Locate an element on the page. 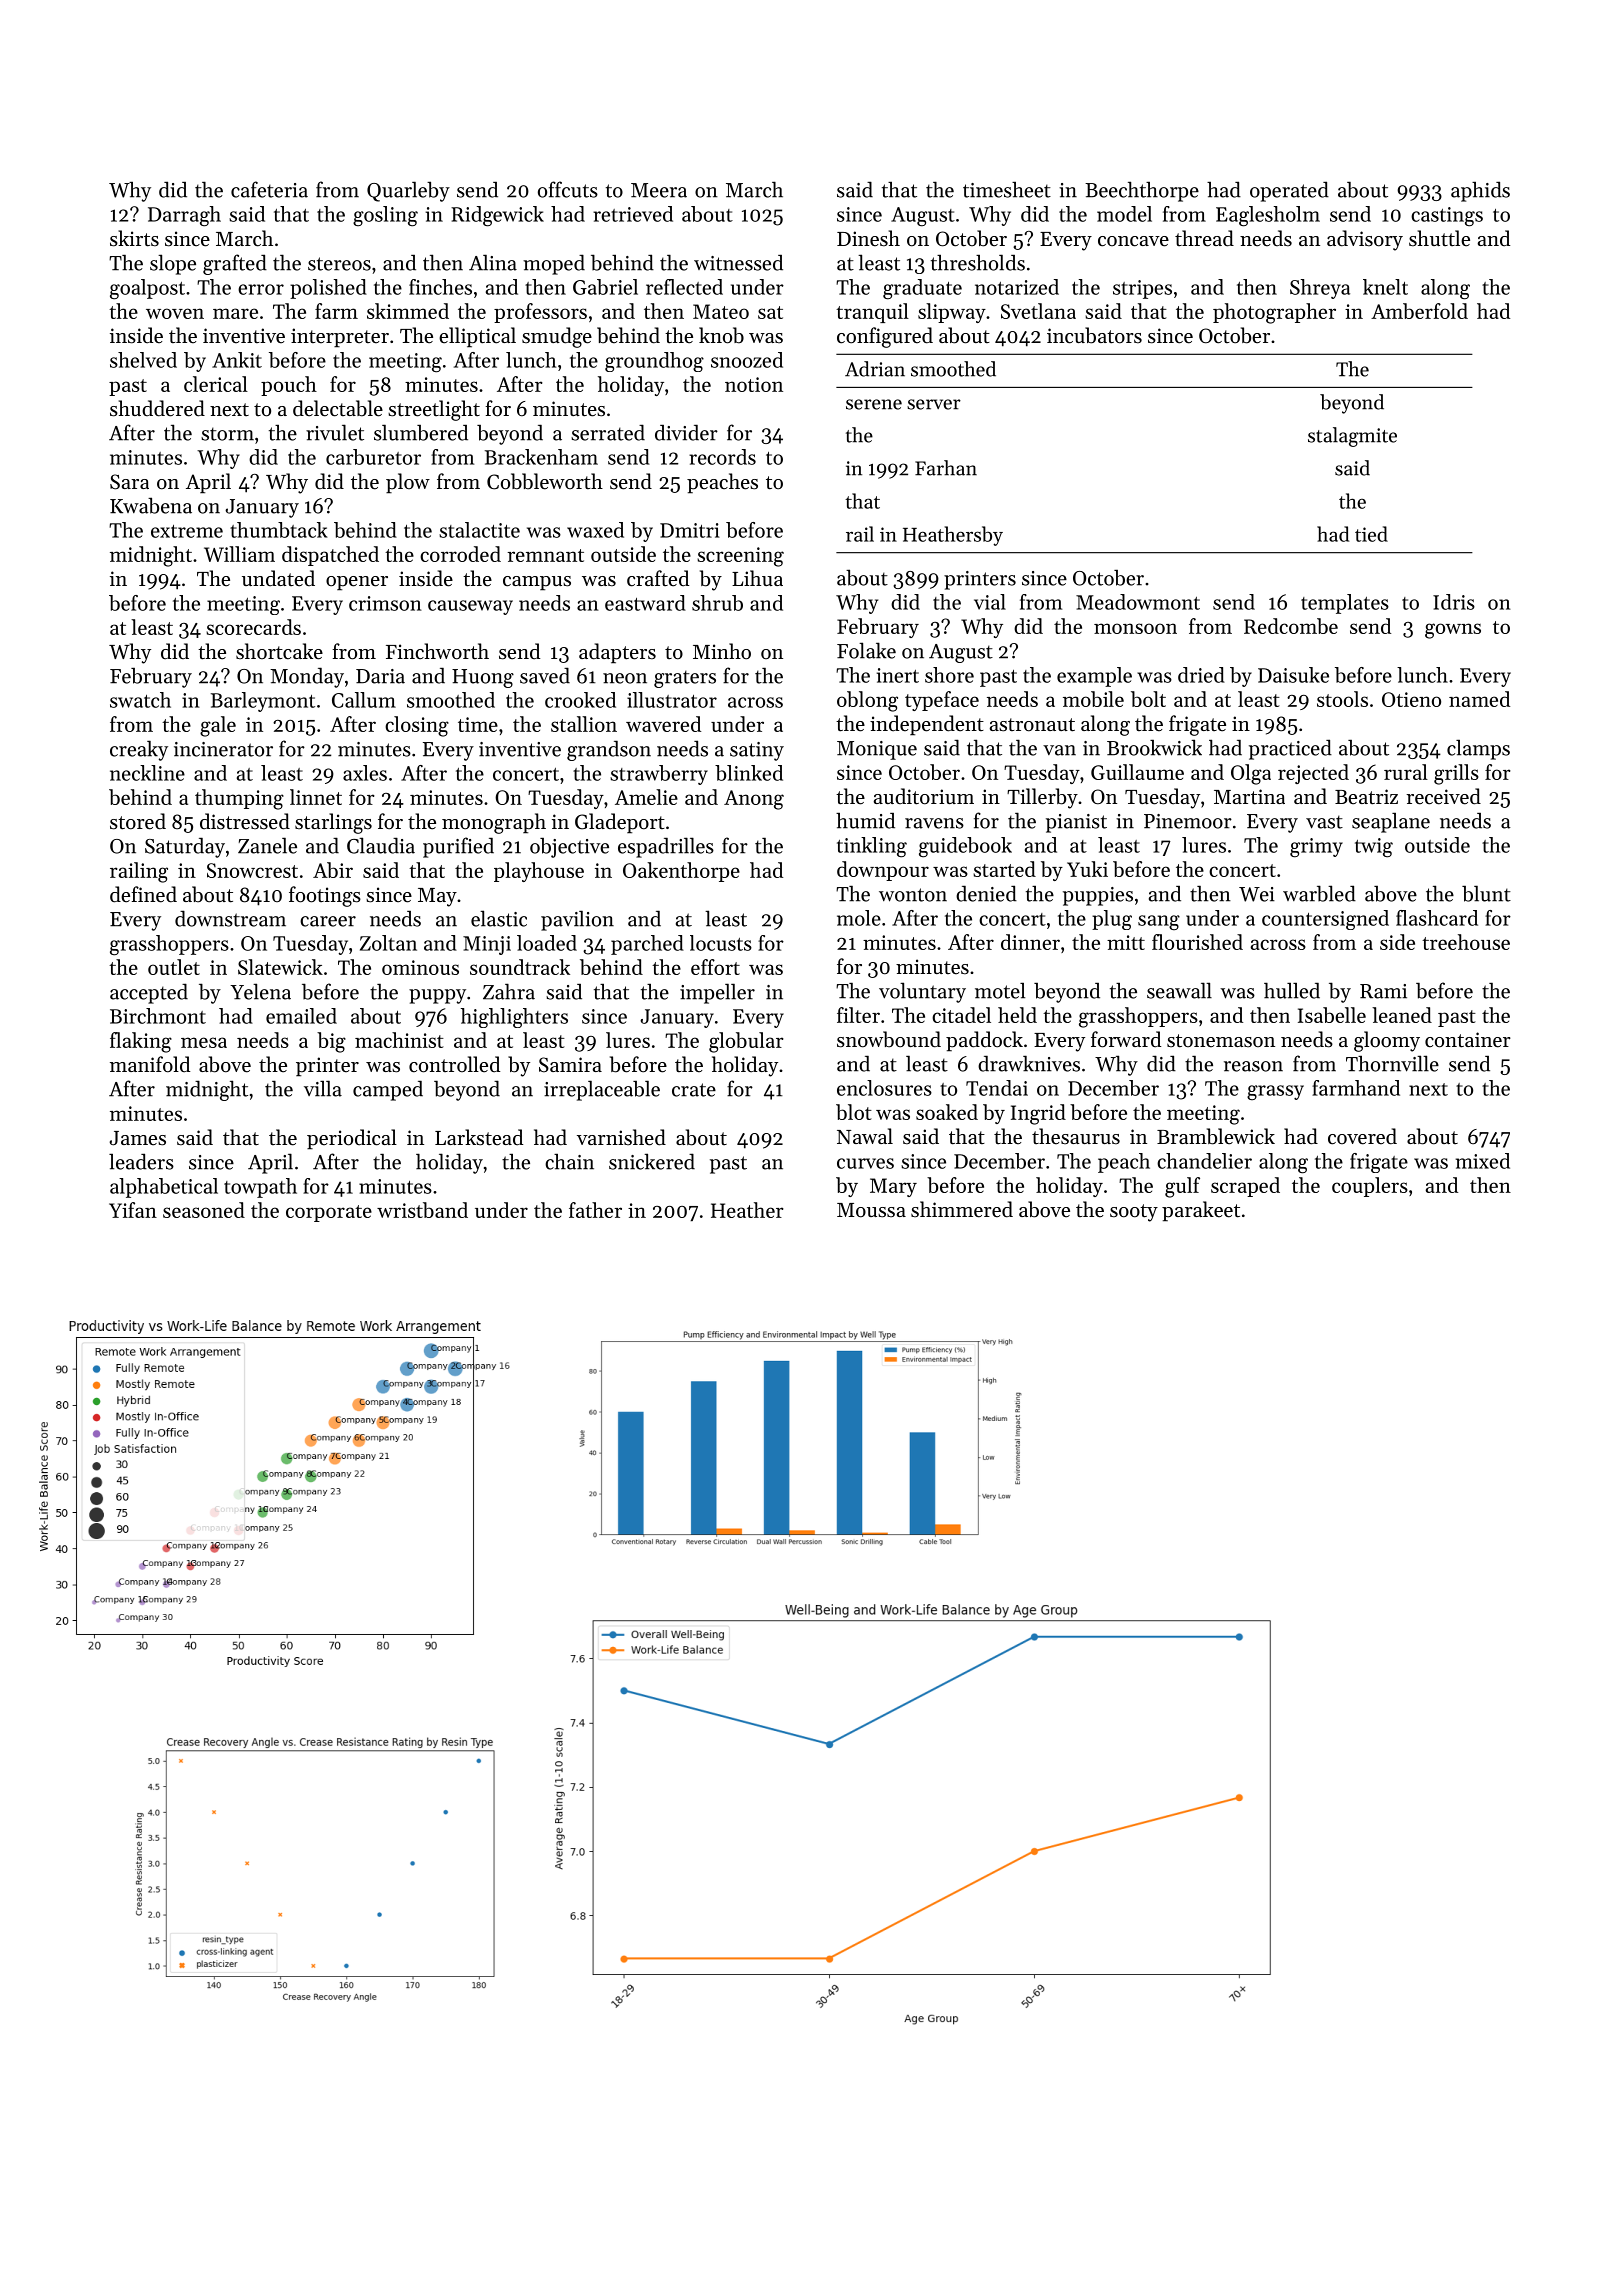 This page has height=2292, width=1620. Minji is located at coordinates (487, 945).
